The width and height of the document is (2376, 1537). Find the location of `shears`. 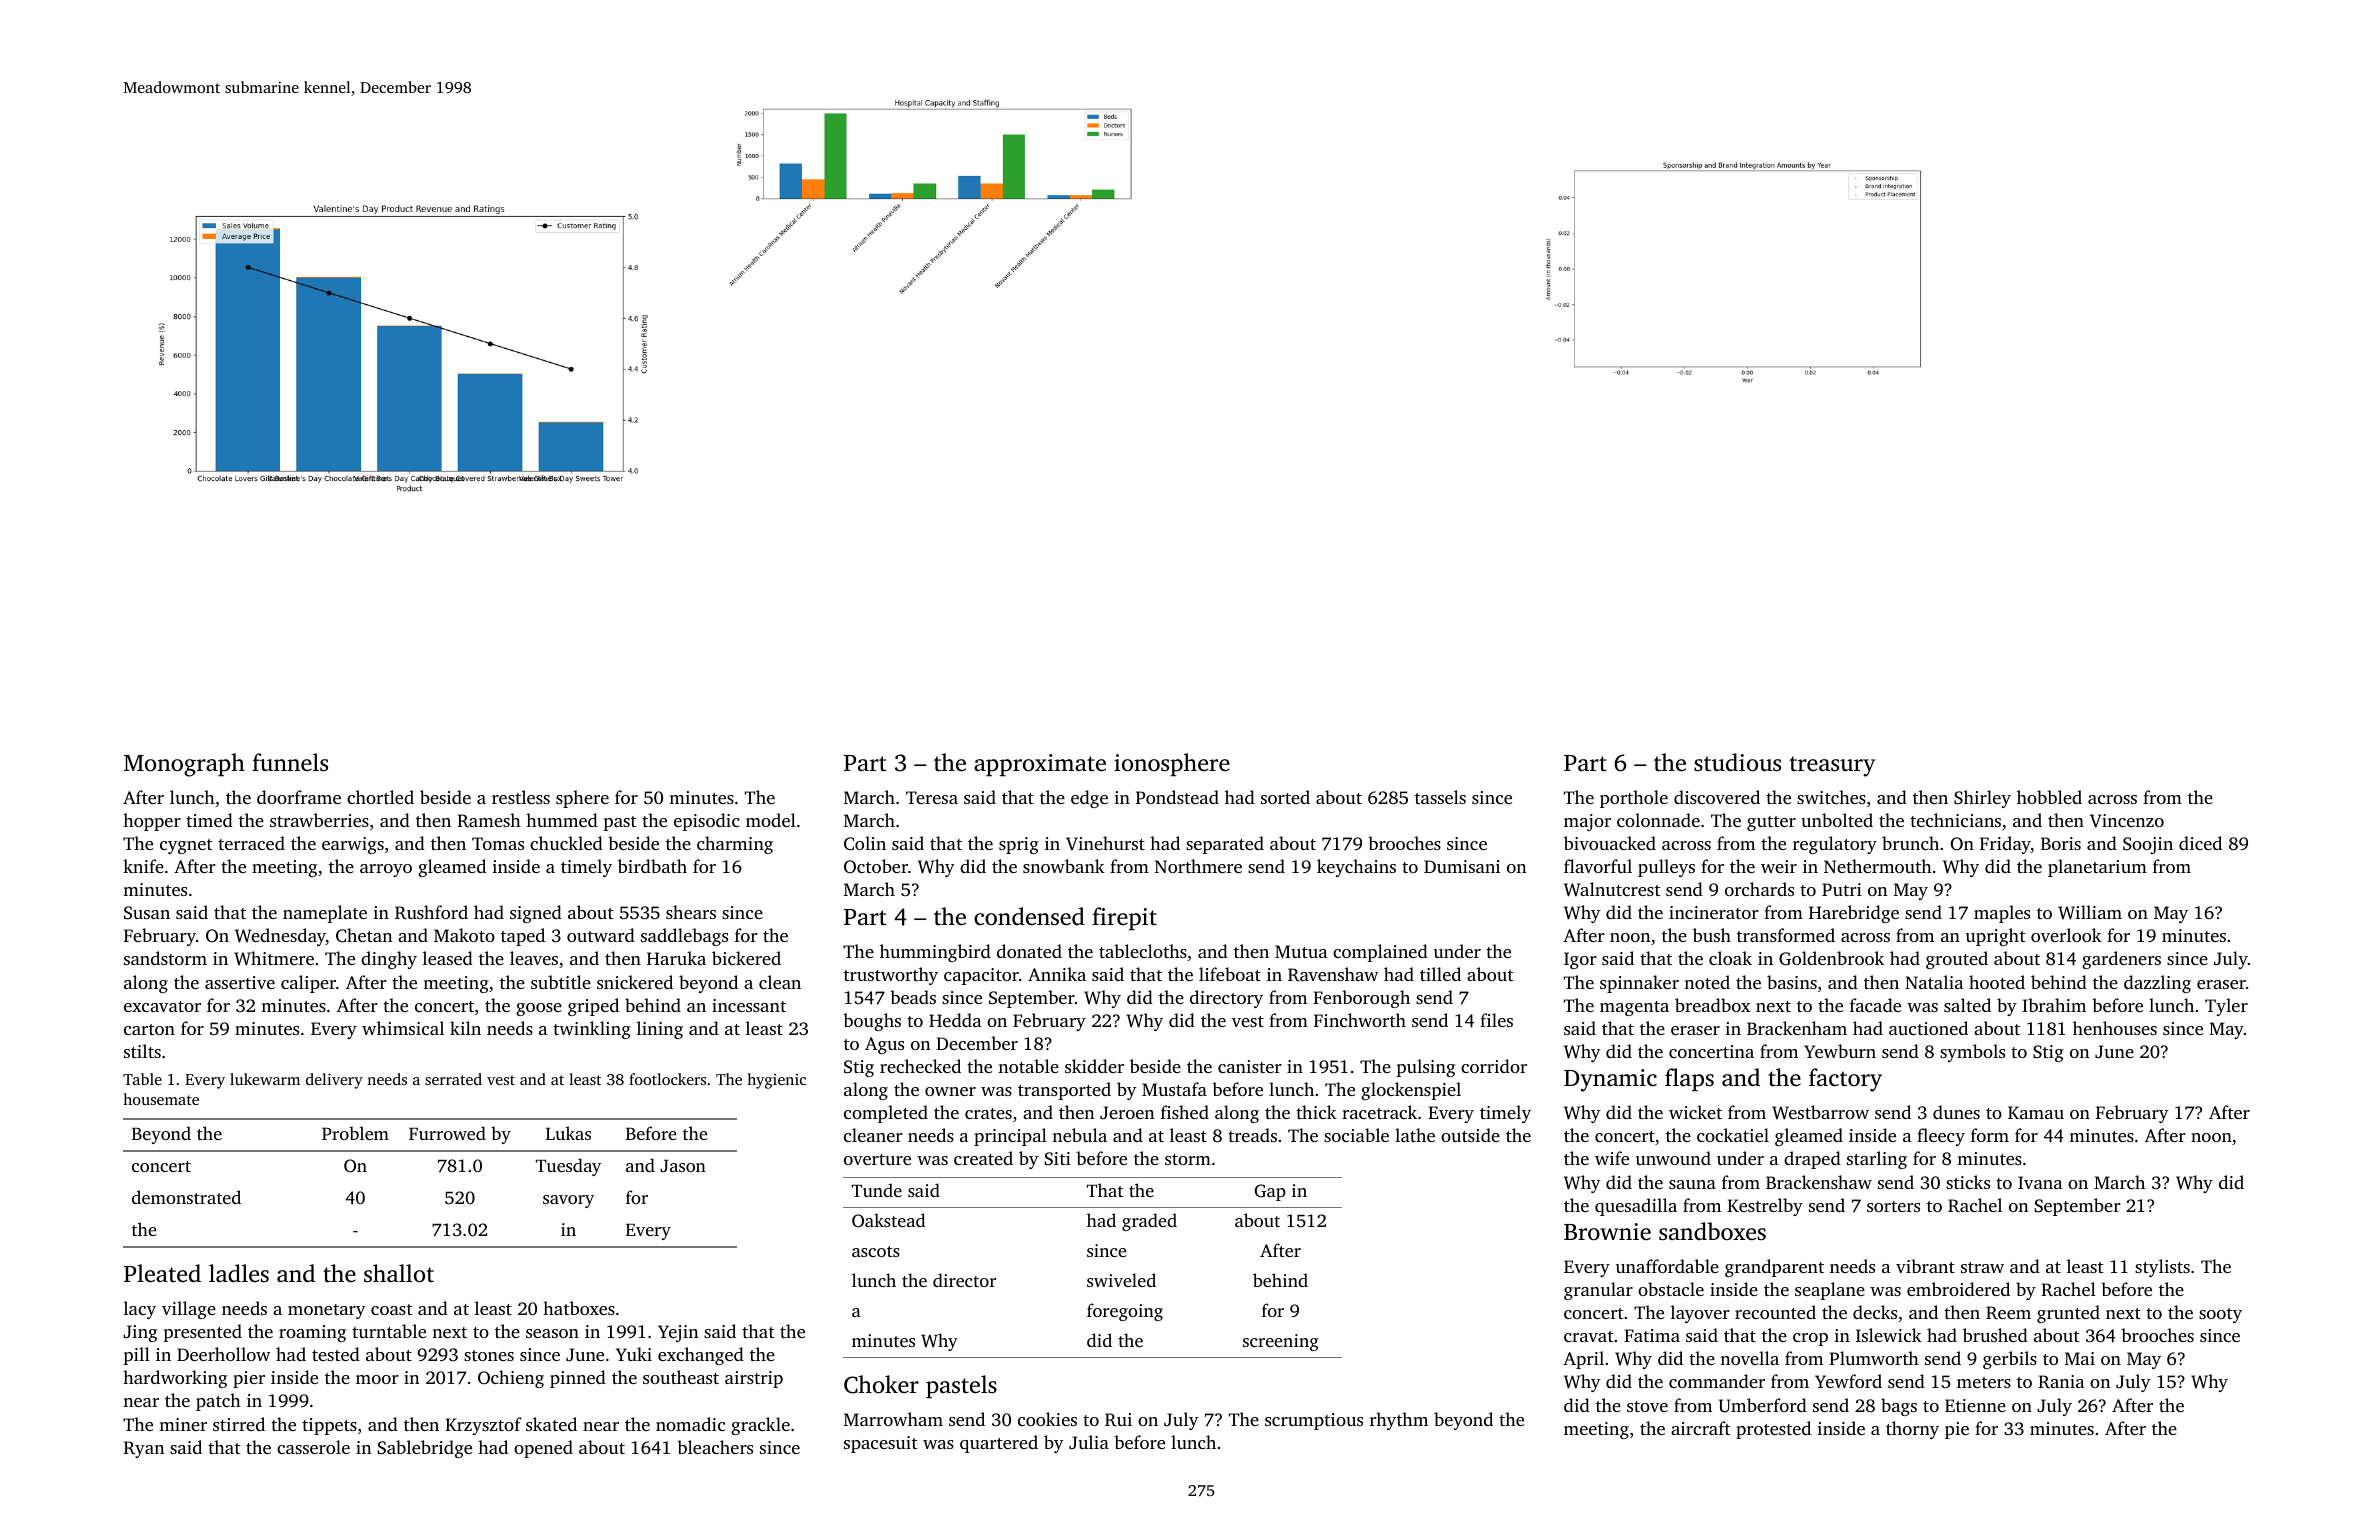

shears is located at coordinates (691, 912).
